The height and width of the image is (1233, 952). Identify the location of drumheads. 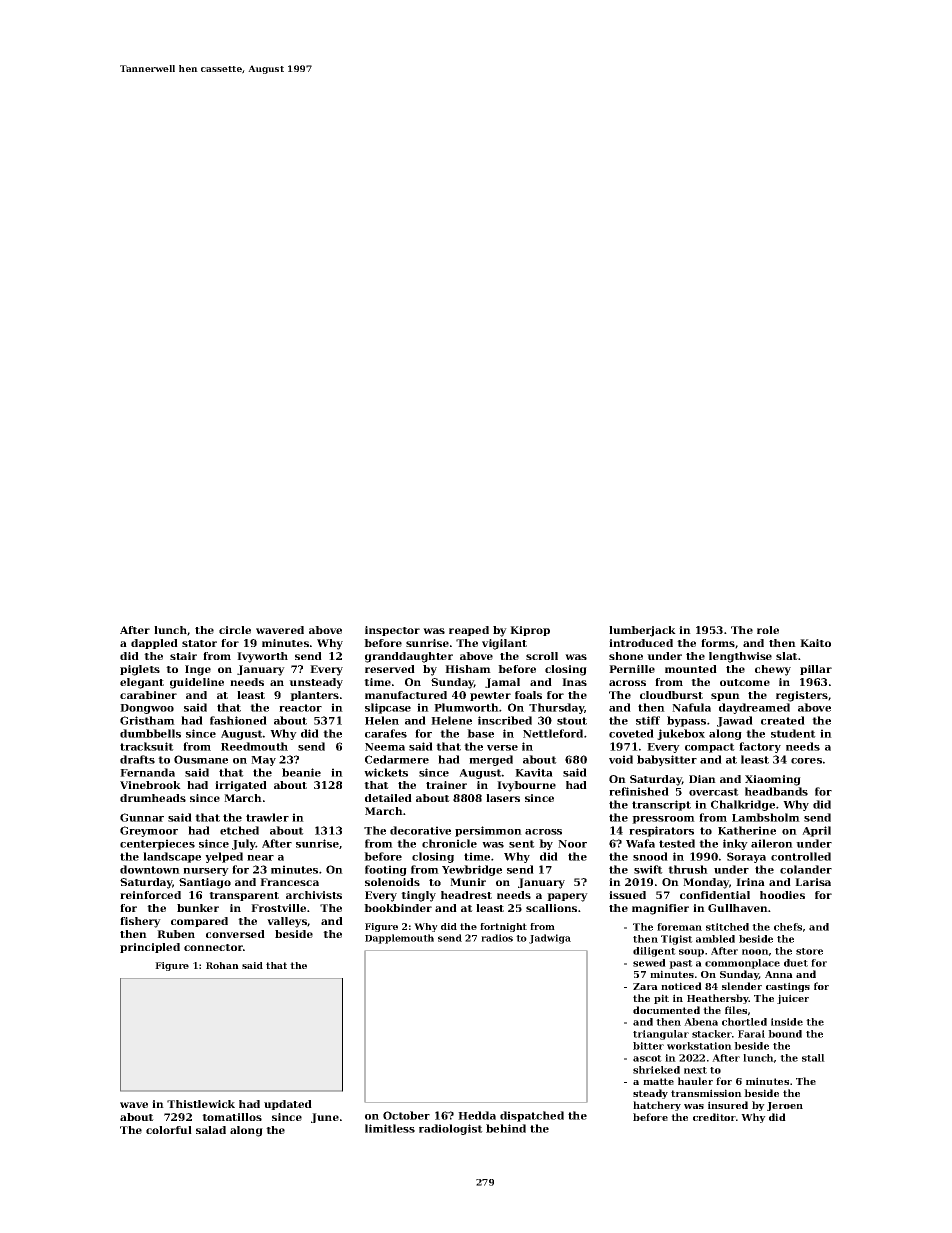
(153, 798).
